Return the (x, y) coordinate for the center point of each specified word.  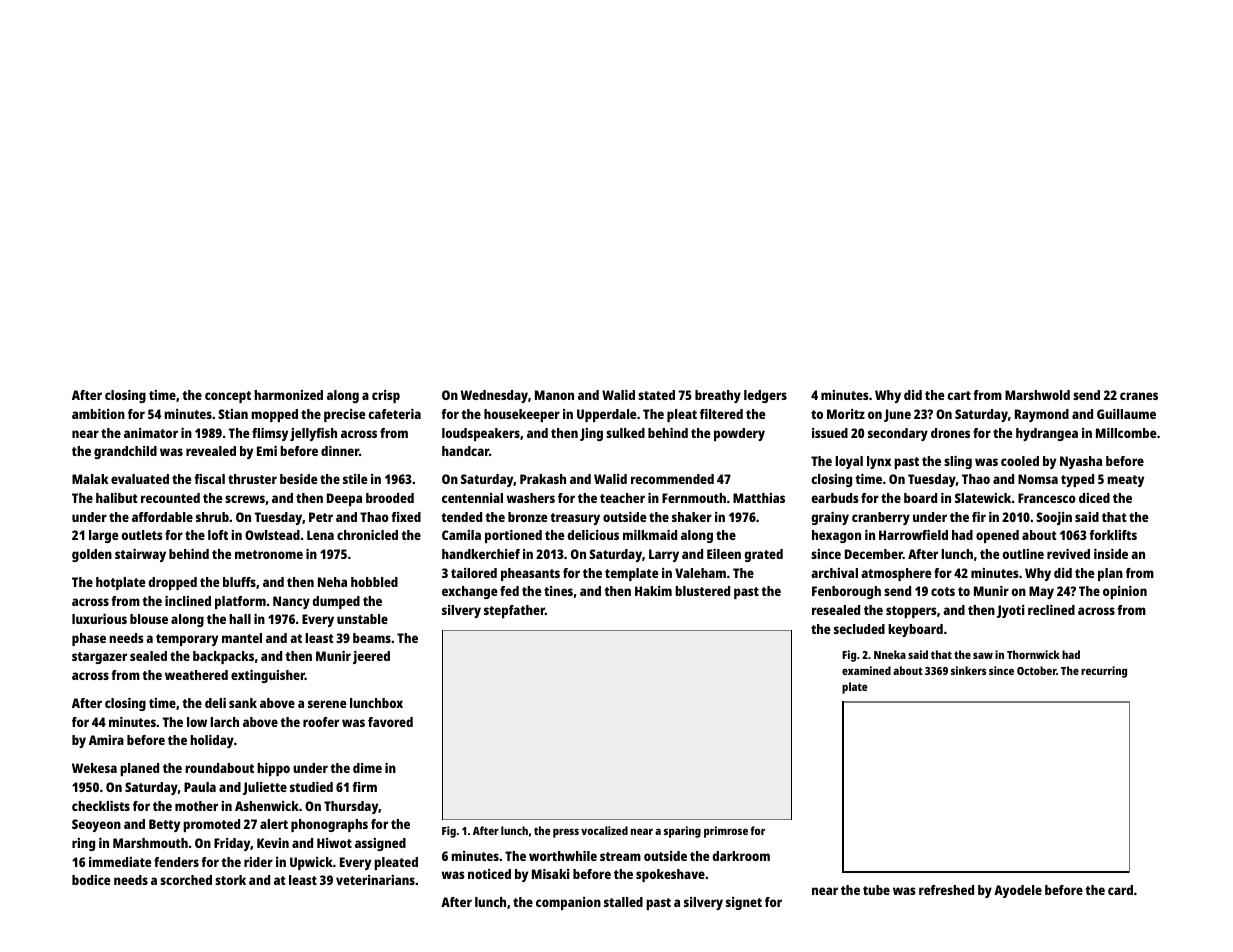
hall (240, 619)
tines (558, 591)
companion (568, 903)
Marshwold (1037, 395)
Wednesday (494, 396)
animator (151, 433)
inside (1111, 554)
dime (367, 768)
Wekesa (94, 768)
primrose (726, 832)
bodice (91, 880)
